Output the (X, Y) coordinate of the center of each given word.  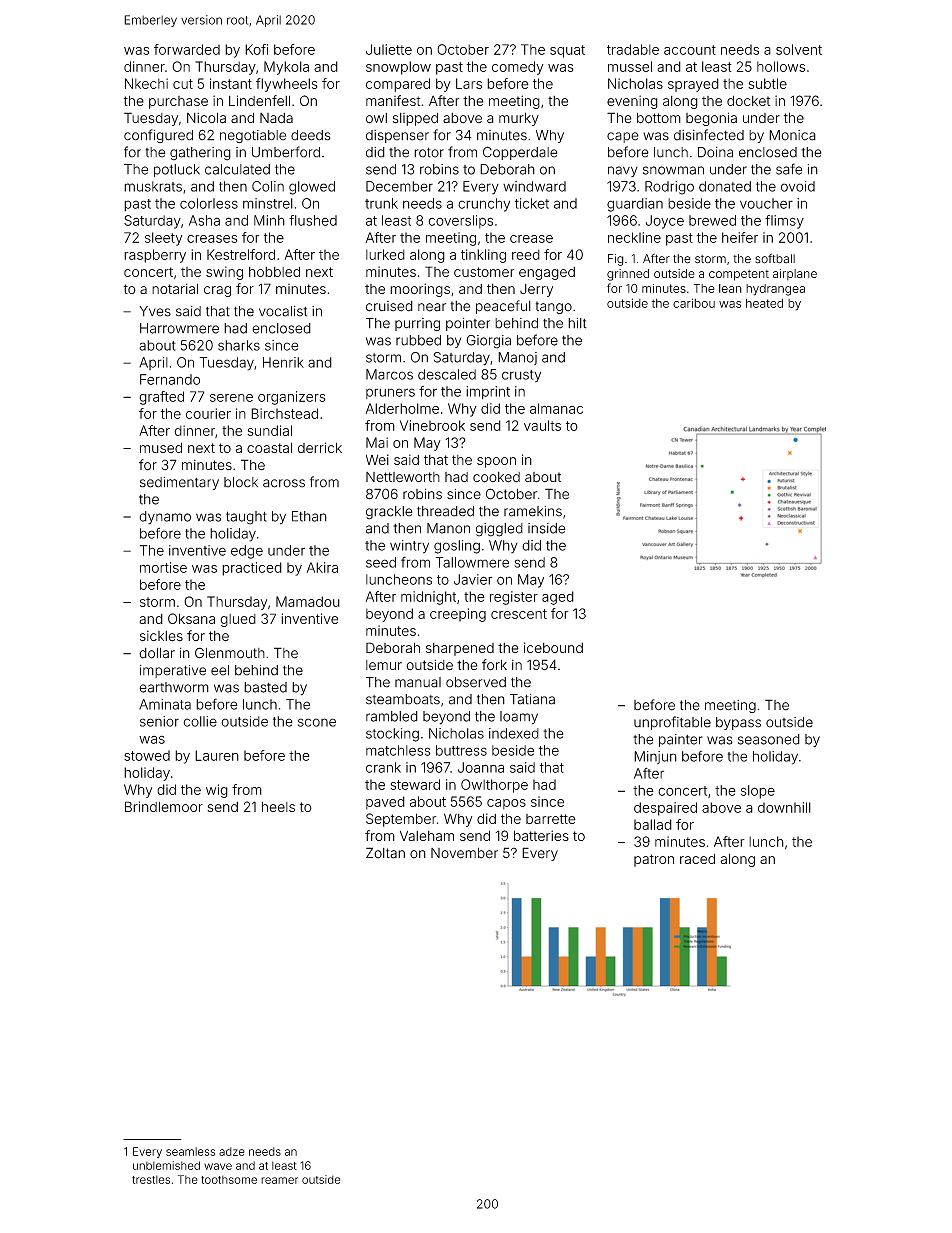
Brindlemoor (164, 806)
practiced (252, 569)
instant (231, 83)
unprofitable (672, 723)
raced (697, 858)
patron (654, 860)
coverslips (460, 222)
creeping (458, 615)
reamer (279, 1180)
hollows (781, 66)
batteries (541, 835)
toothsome (229, 1179)
